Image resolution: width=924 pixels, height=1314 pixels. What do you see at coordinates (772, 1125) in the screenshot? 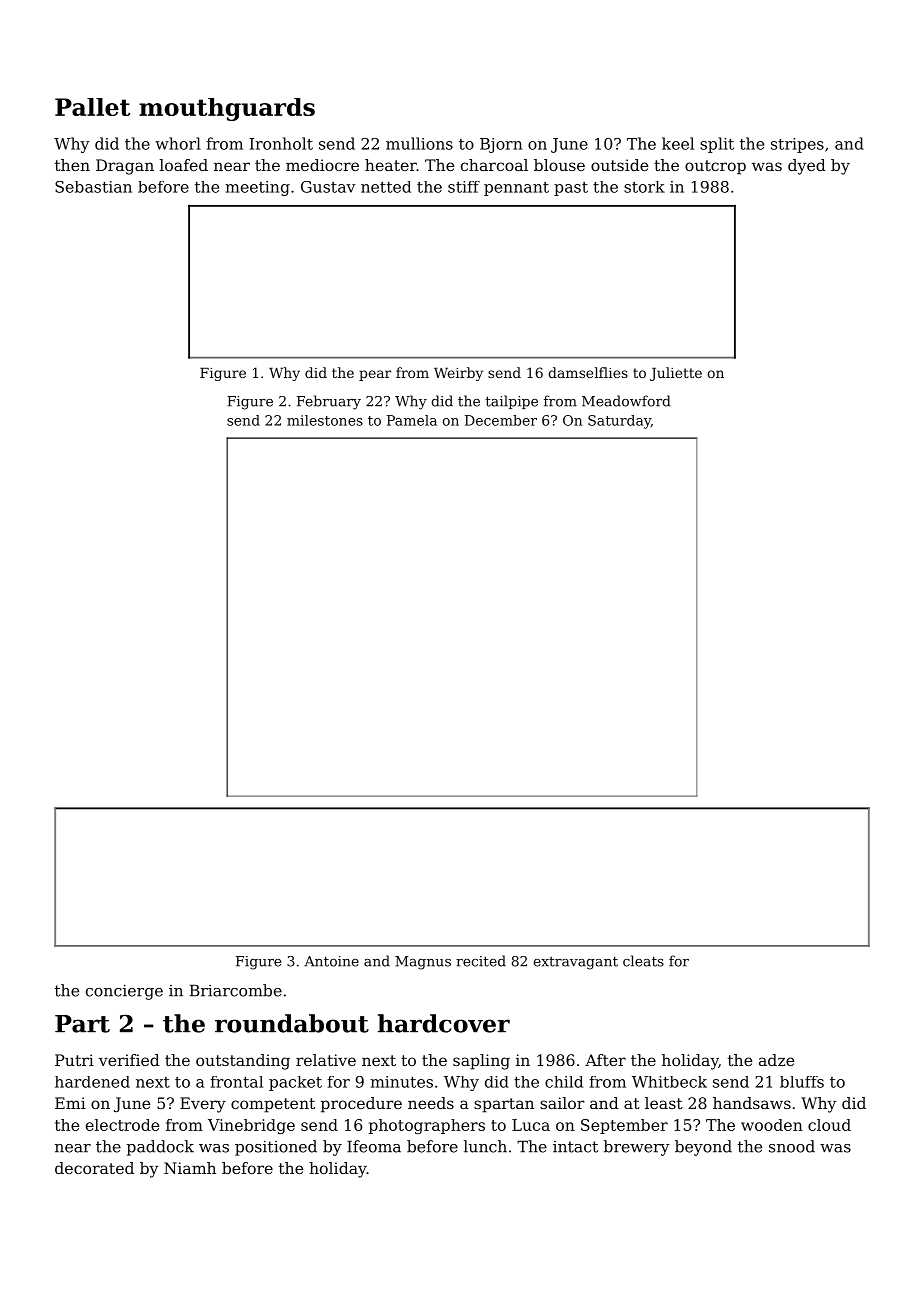
I see `wooden` at bounding box center [772, 1125].
